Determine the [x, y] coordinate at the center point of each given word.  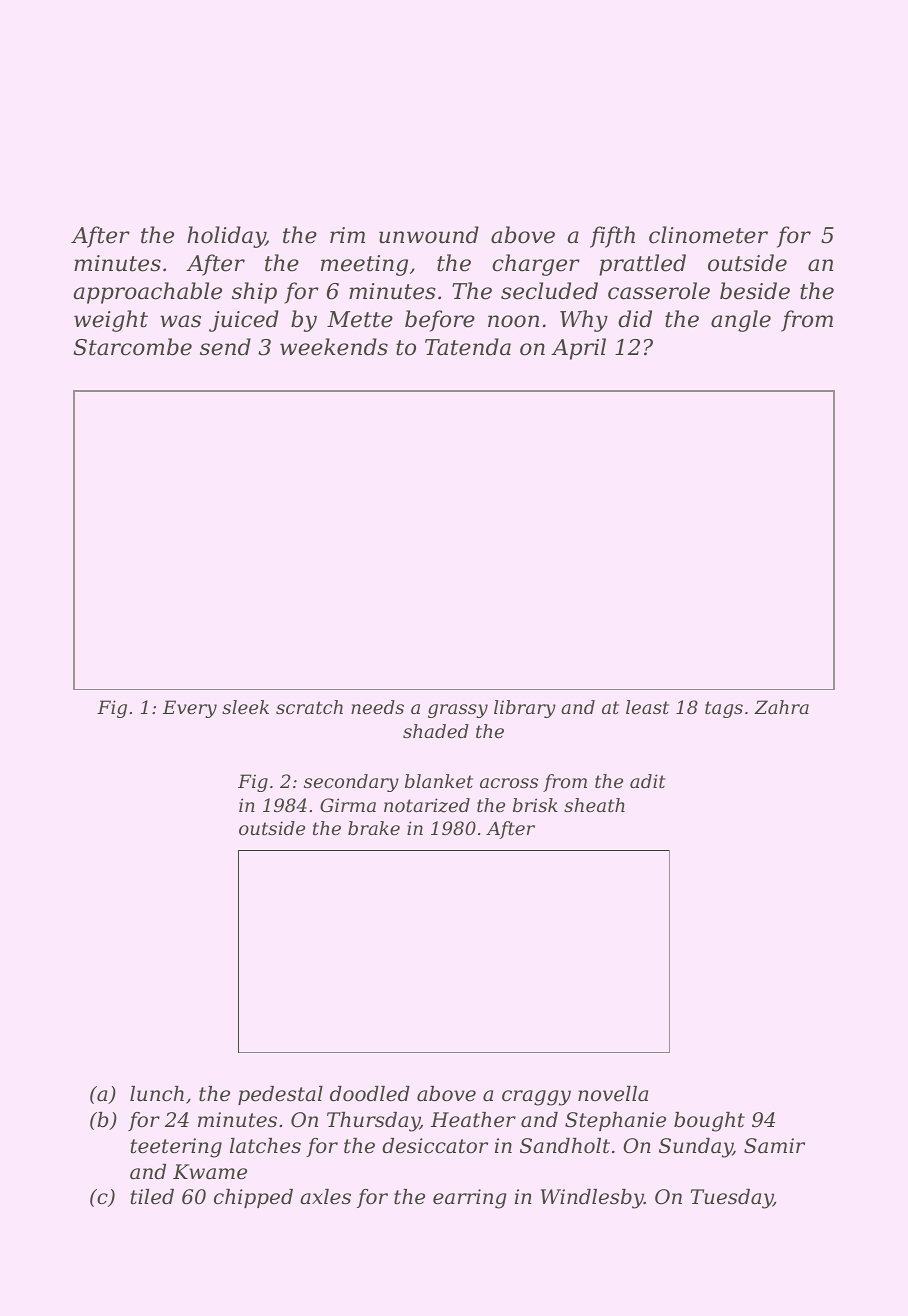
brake [374, 828]
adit [648, 781]
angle [741, 321]
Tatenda [468, 347]
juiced [244, 321]
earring [470, 1199]
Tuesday [732, 1199]
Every [190, 709]
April [578, 349]
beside [755, 291]
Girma [348, 805]
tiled [152, 1196]
